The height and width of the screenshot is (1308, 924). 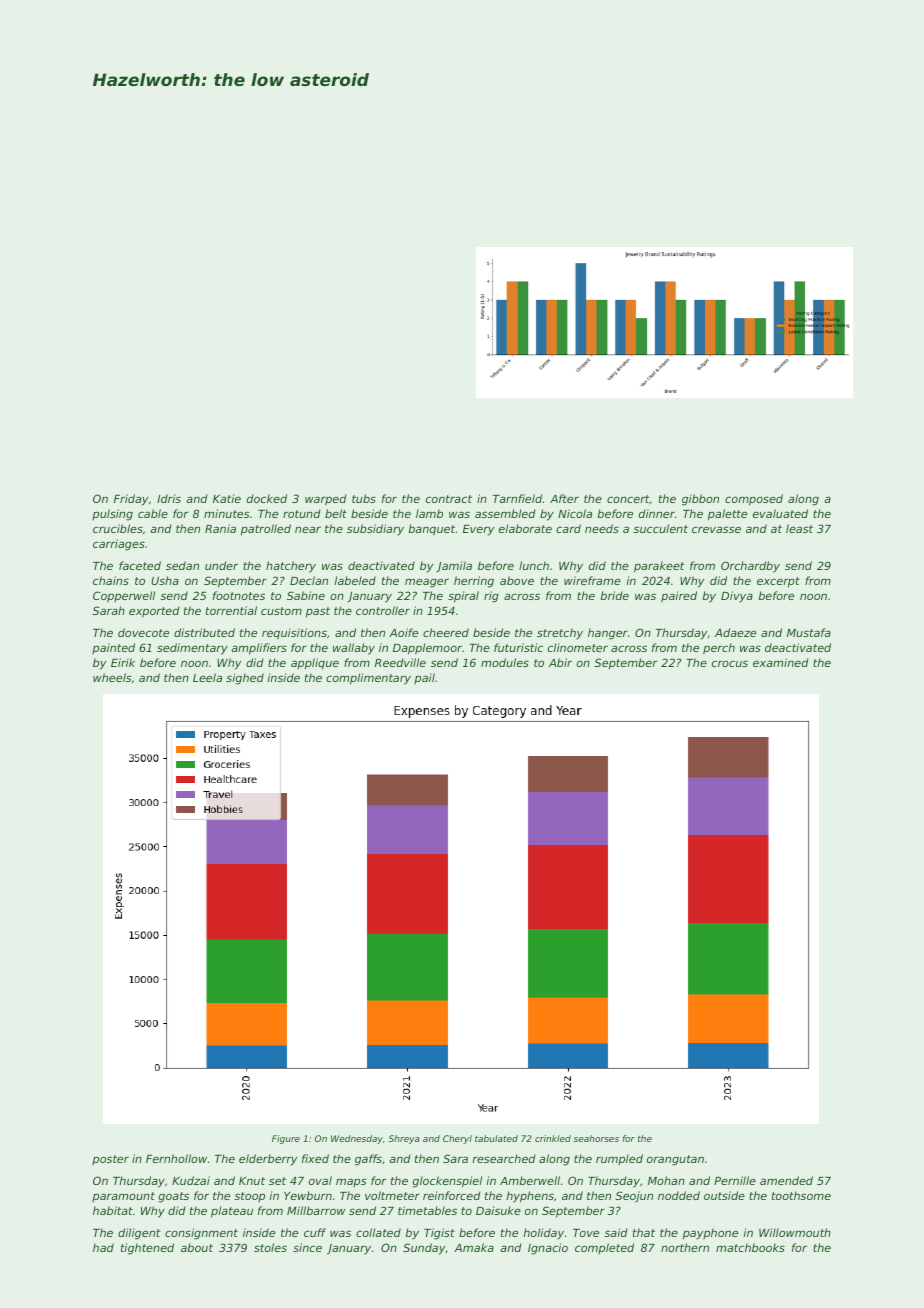 What do you see at coordinates (780, 662) in the screenshot?
I see `examined` at bounding box center [780, 662].
